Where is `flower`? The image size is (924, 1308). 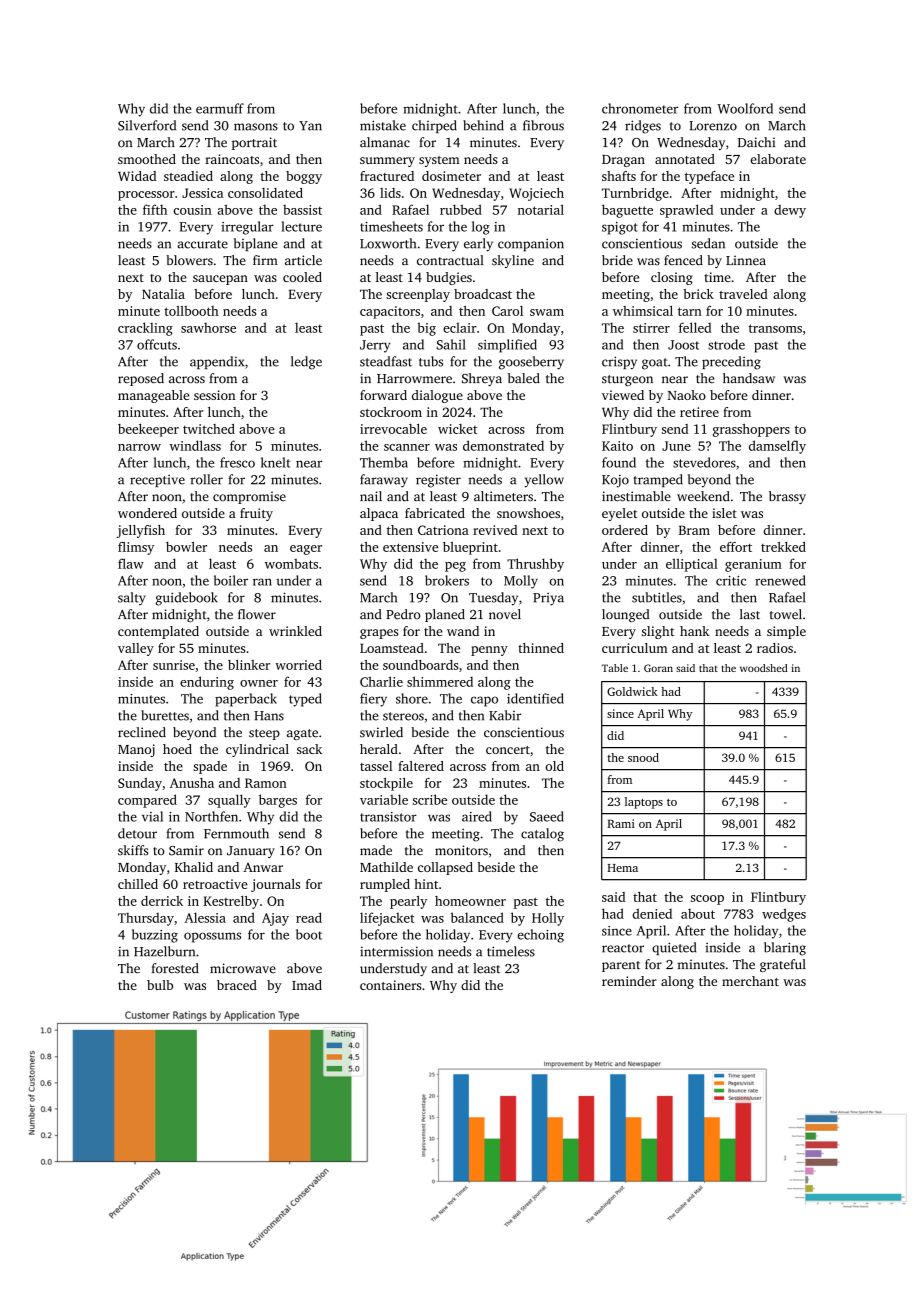
flower is located at coordinates (257, 614).
